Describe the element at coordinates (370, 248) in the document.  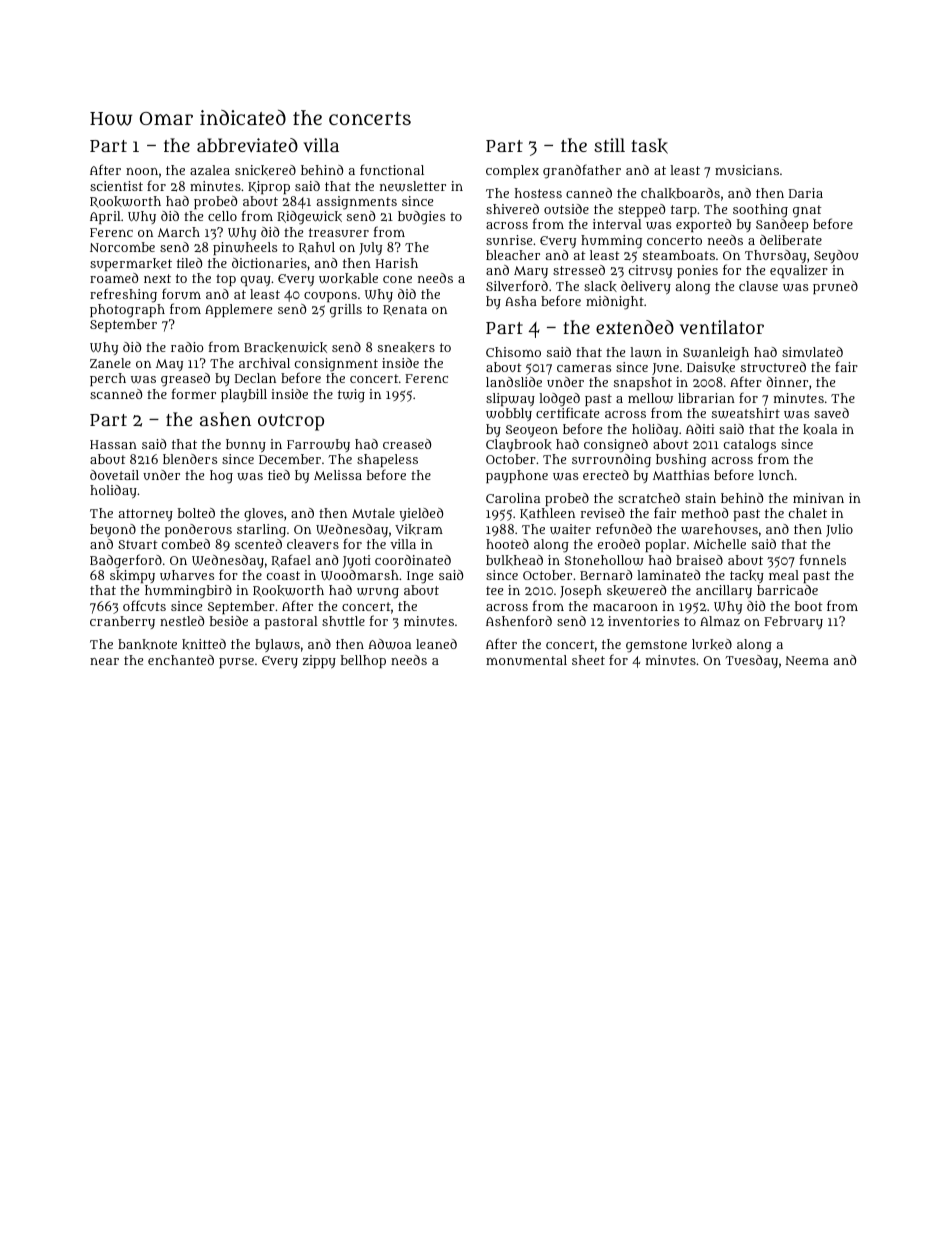
I see `July` at that location.
